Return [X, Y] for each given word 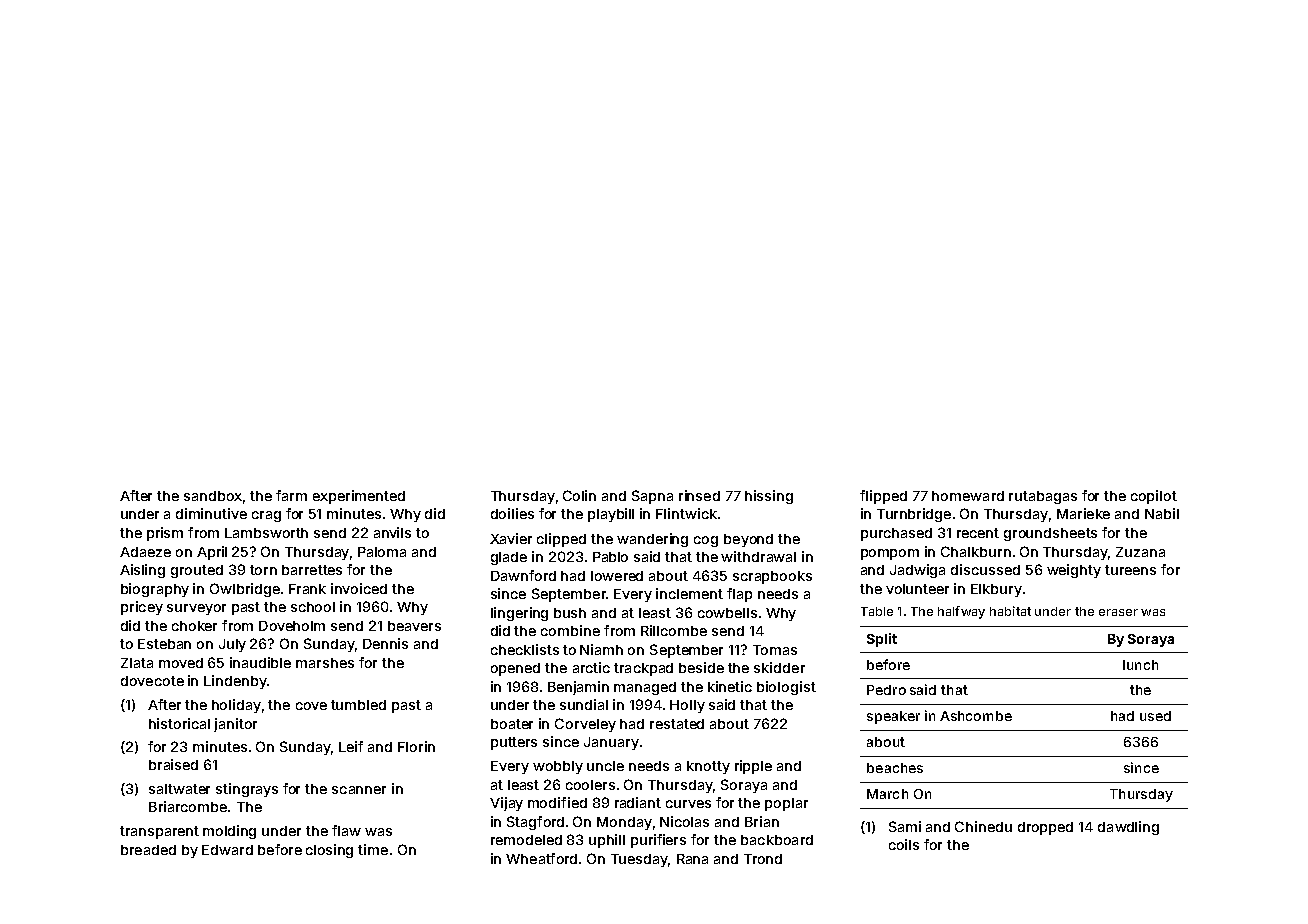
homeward [968, 496]
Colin [579, 495]
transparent [159, 832]
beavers [414, 626]
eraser [1118, 612]
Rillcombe [674, 630]
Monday [624, 823]
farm [291, 495]
